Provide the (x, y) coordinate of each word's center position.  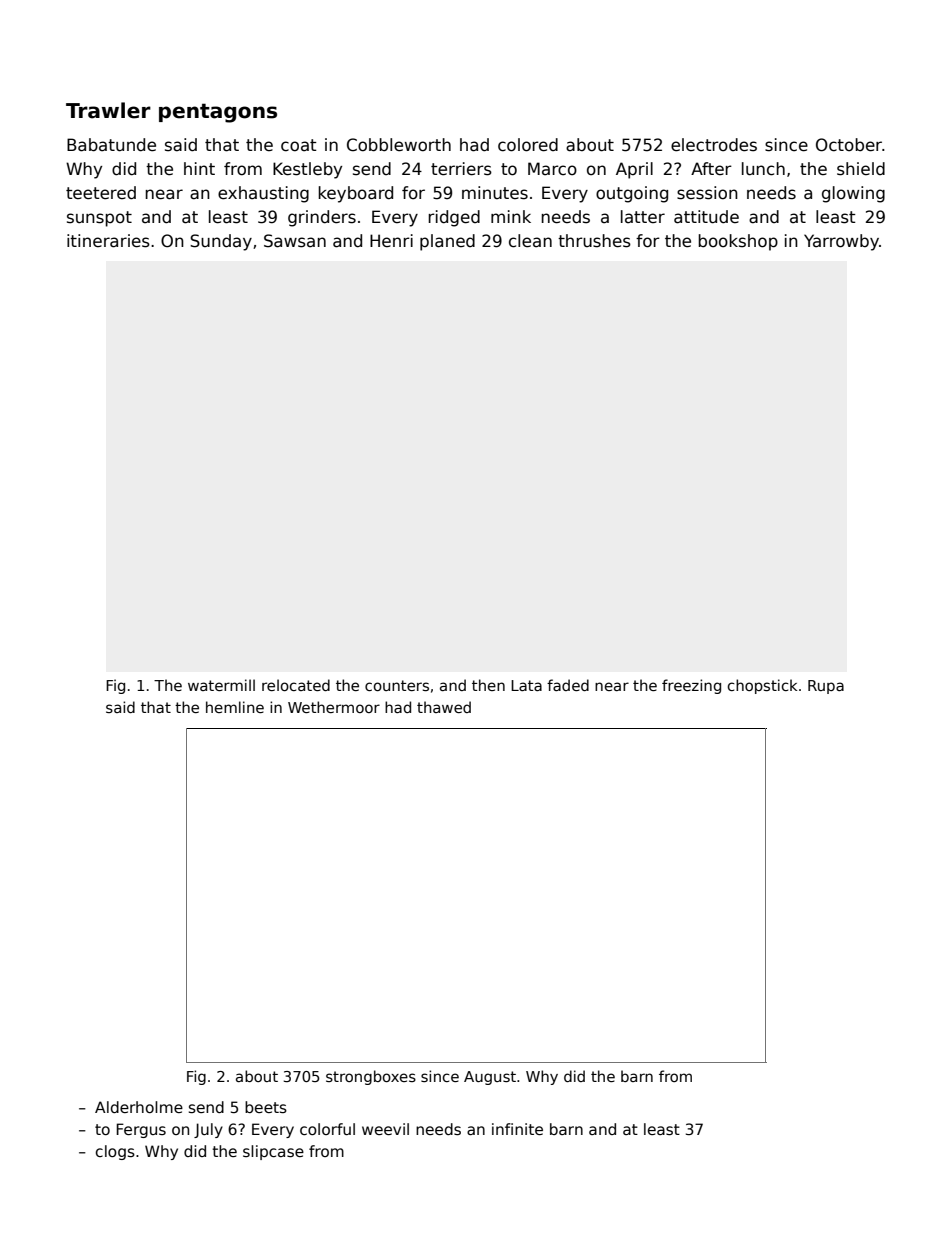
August (490, 1078)
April (634, 170)
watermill (221, 685)
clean (530, 241)
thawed (444, 707)
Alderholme (139, 1107)
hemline (235, 707)
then (488, 685)
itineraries (108, 241)
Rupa (826, 687)
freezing (691, 686)
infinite (517, 1129)
